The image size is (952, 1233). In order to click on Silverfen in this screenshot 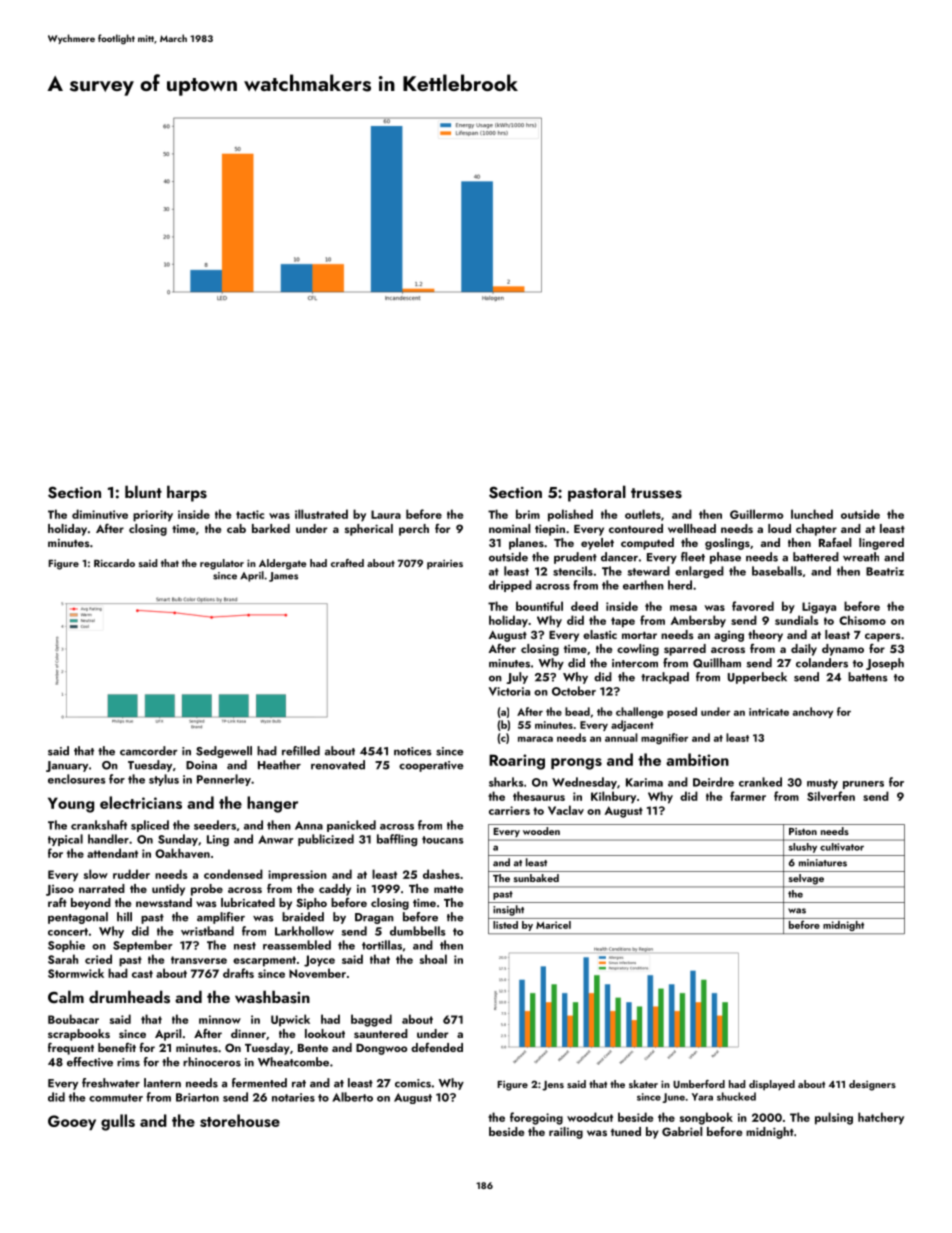, I will do `click(831, 796)`.
